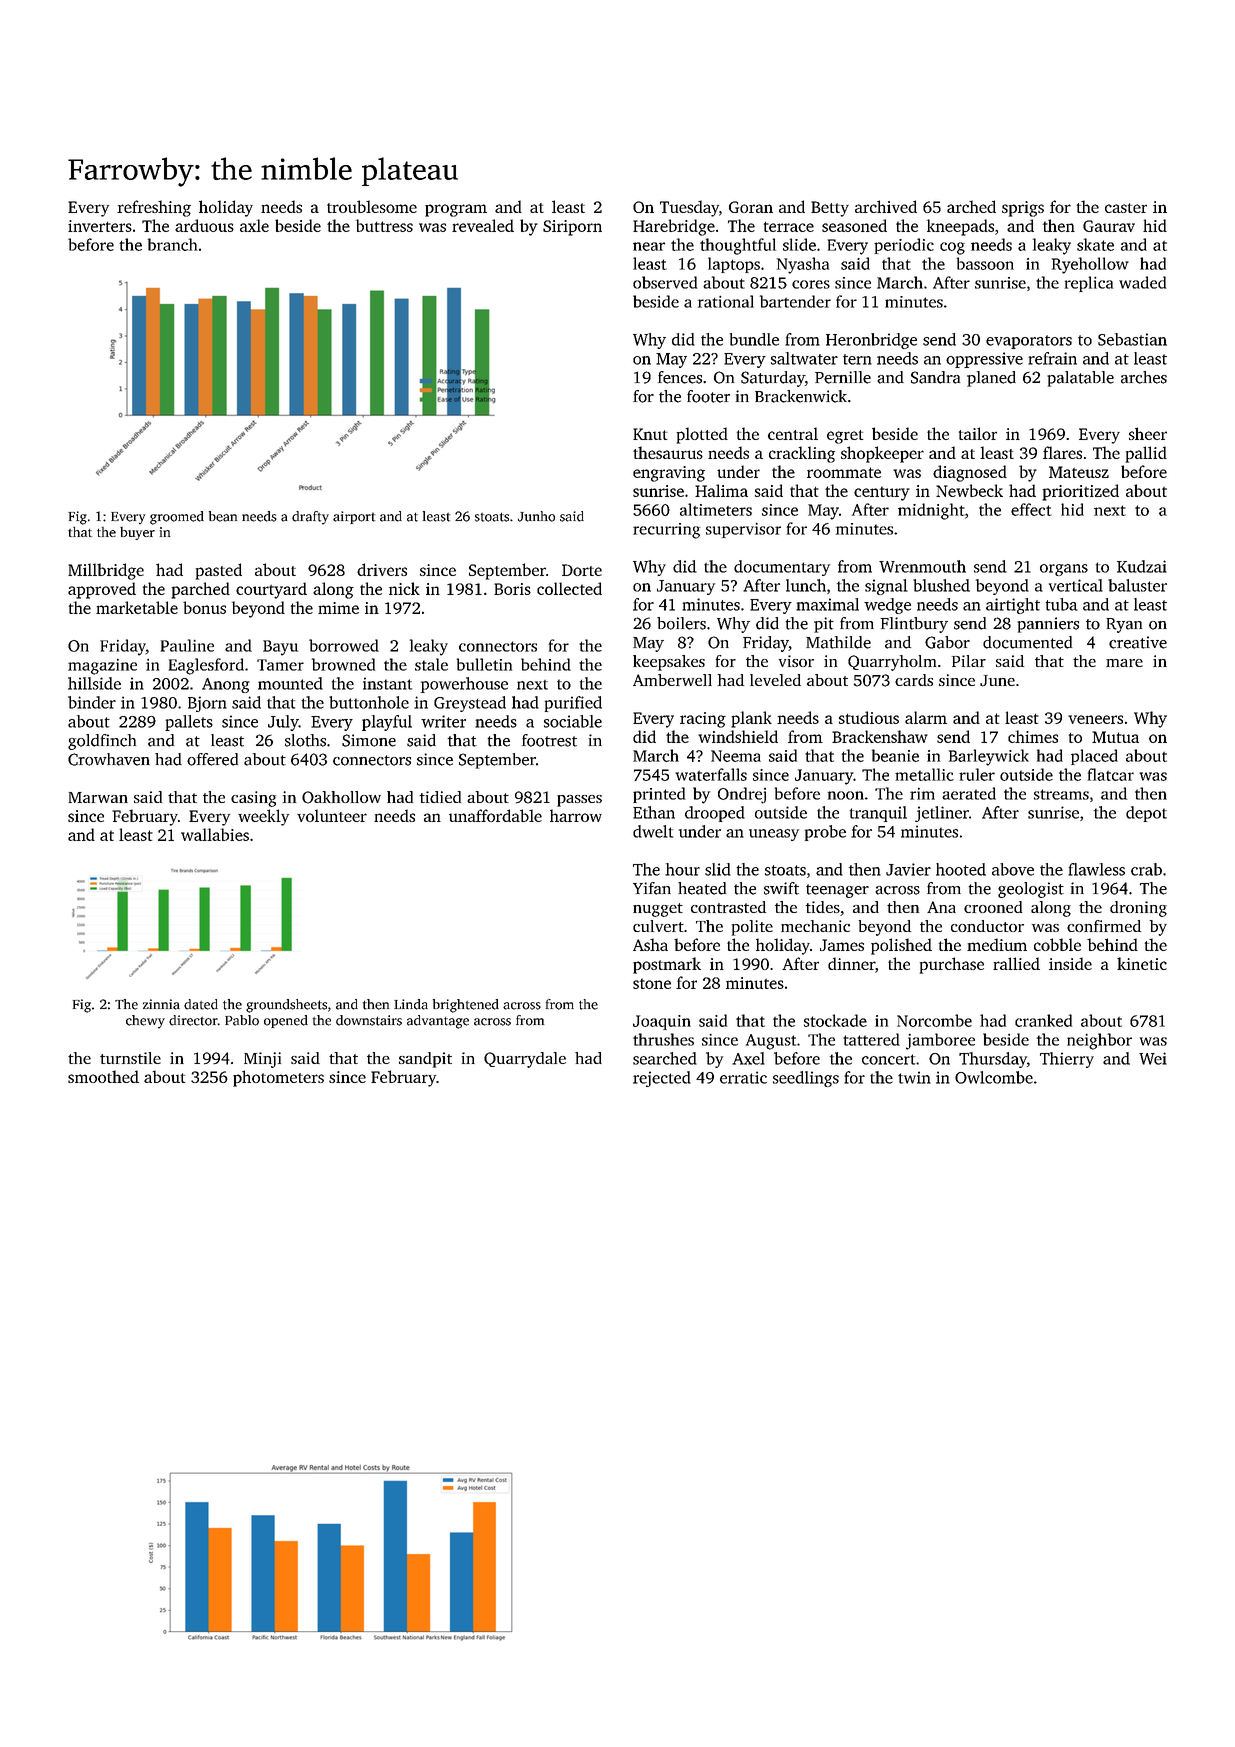 Image resolution: width=1235 pixels, height=1747 pixels. I want to click on documented, so click(1027, 642).
